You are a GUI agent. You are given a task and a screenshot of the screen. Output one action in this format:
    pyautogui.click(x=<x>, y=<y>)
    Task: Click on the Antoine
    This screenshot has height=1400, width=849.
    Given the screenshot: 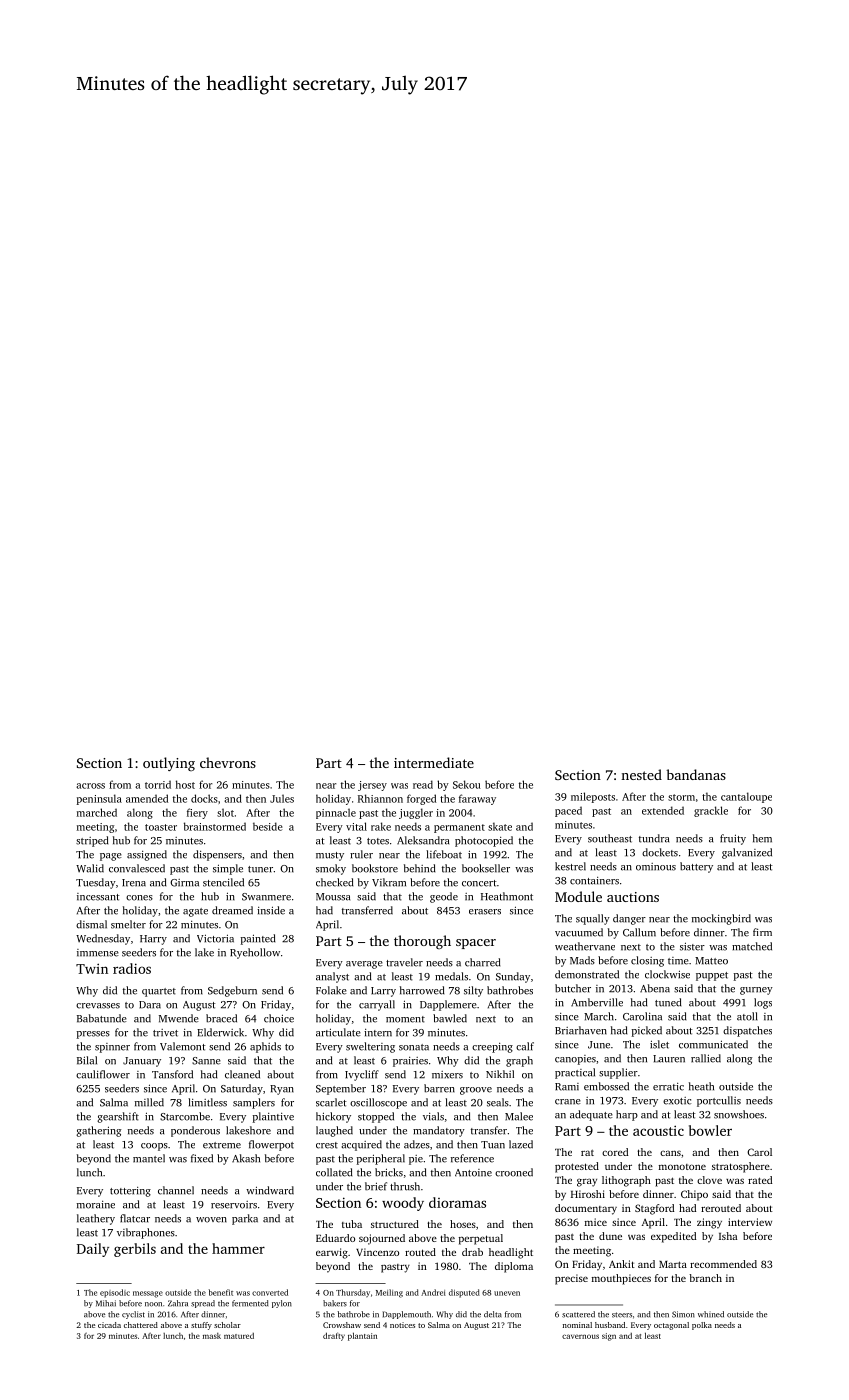 What is the action you would take?
    pyautogui.click(x=473, y=1173)
